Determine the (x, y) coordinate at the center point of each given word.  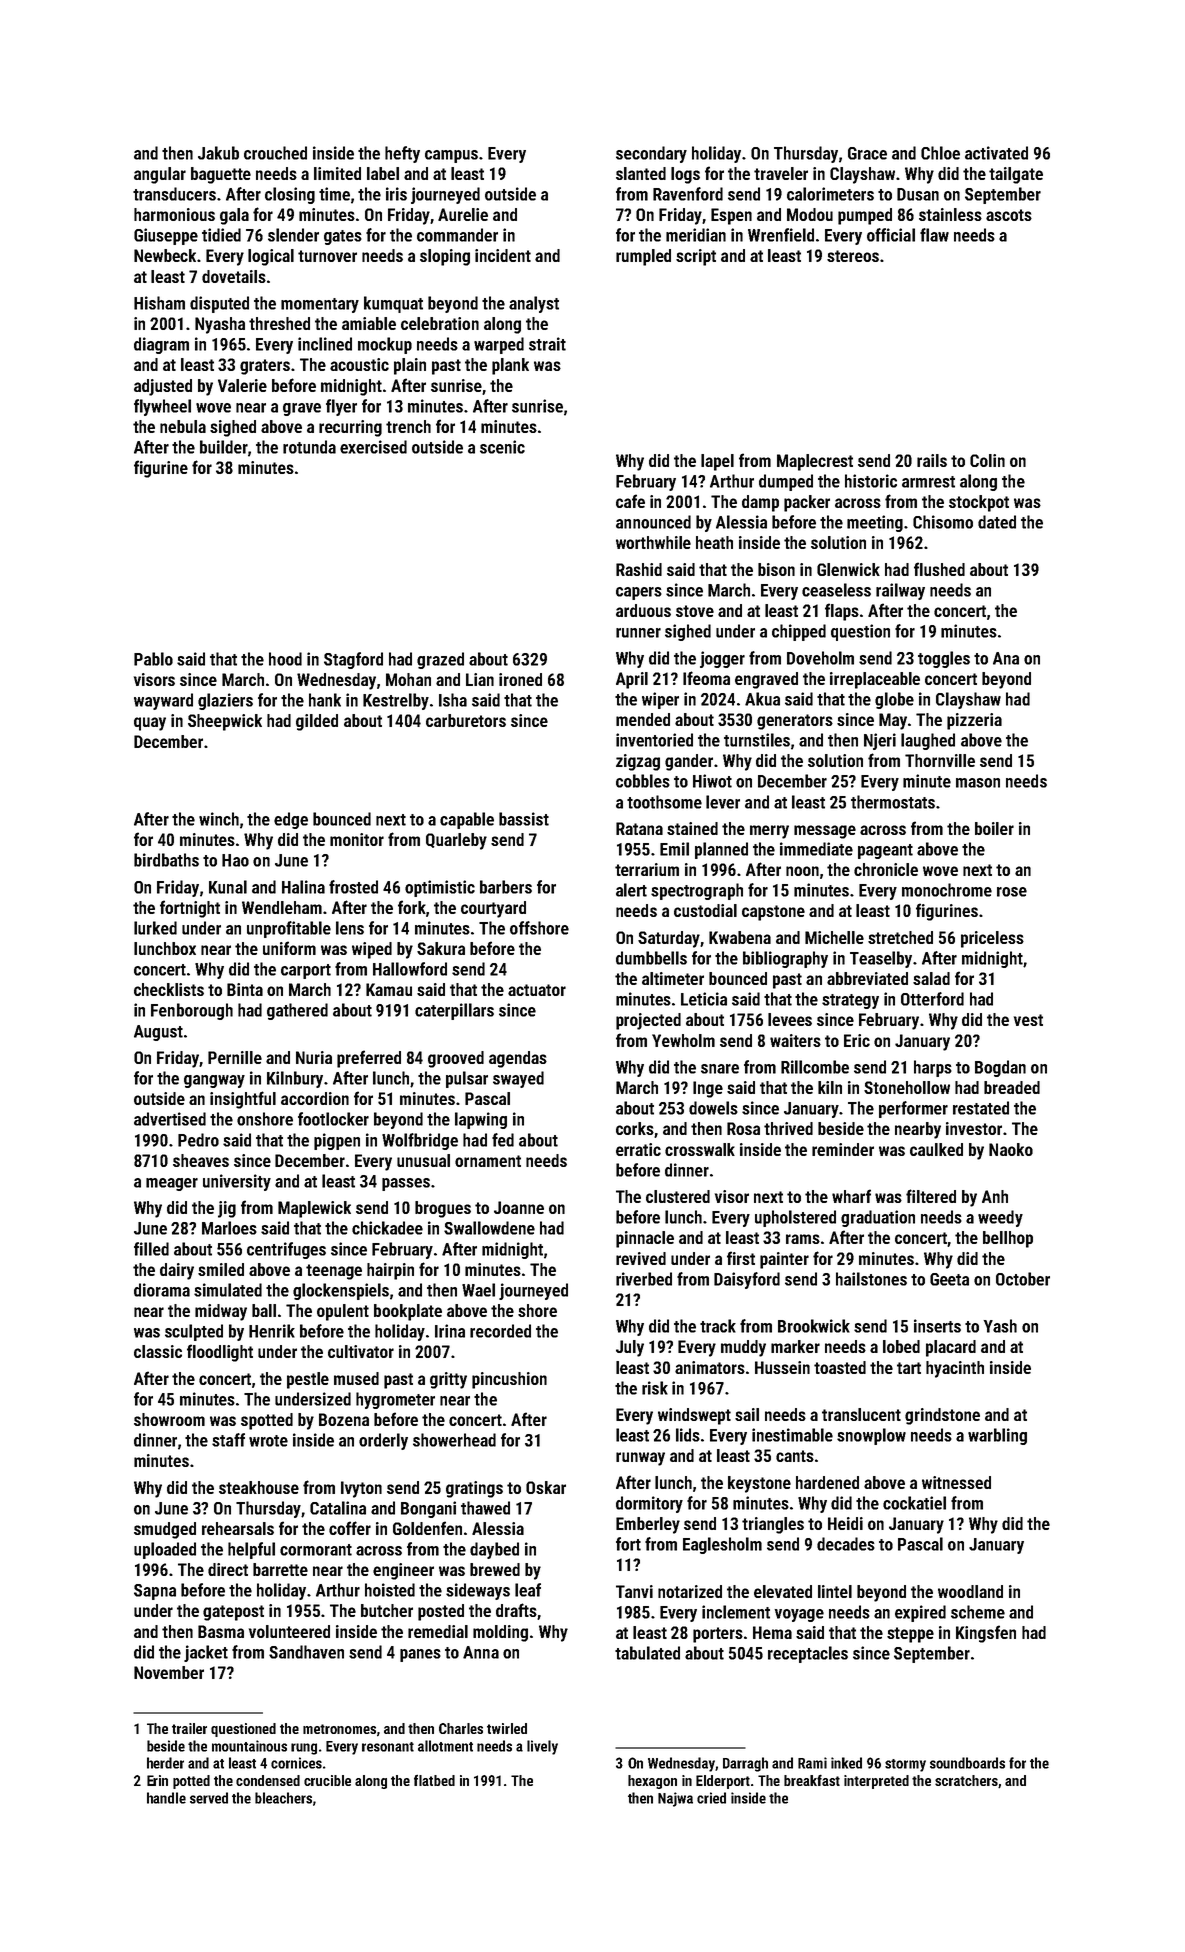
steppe (910, 1635)
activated (996, 153)
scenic (502, 447)
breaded (1012, 1087)
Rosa (743, 1128)
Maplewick (314, 1209)
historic (871, 481)
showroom (169, 1419)
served (209, 1798)
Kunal (228, 887)
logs (685, 175)
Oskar (546, 1487)
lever (723, 802)
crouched (275, 153)
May (893, 721)
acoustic (359, 364)
